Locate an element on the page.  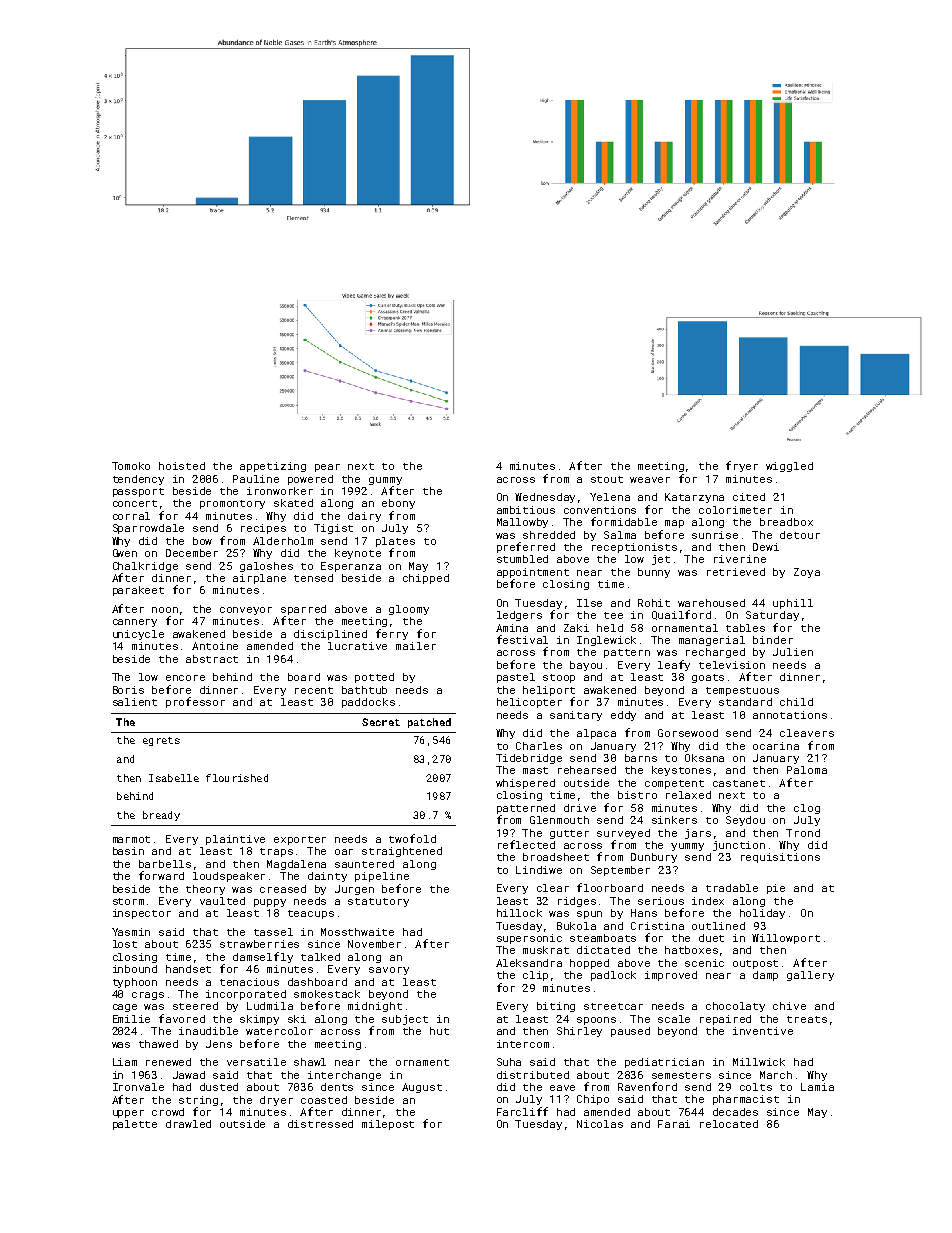
Zaki is located at coordinates (576, 628).
